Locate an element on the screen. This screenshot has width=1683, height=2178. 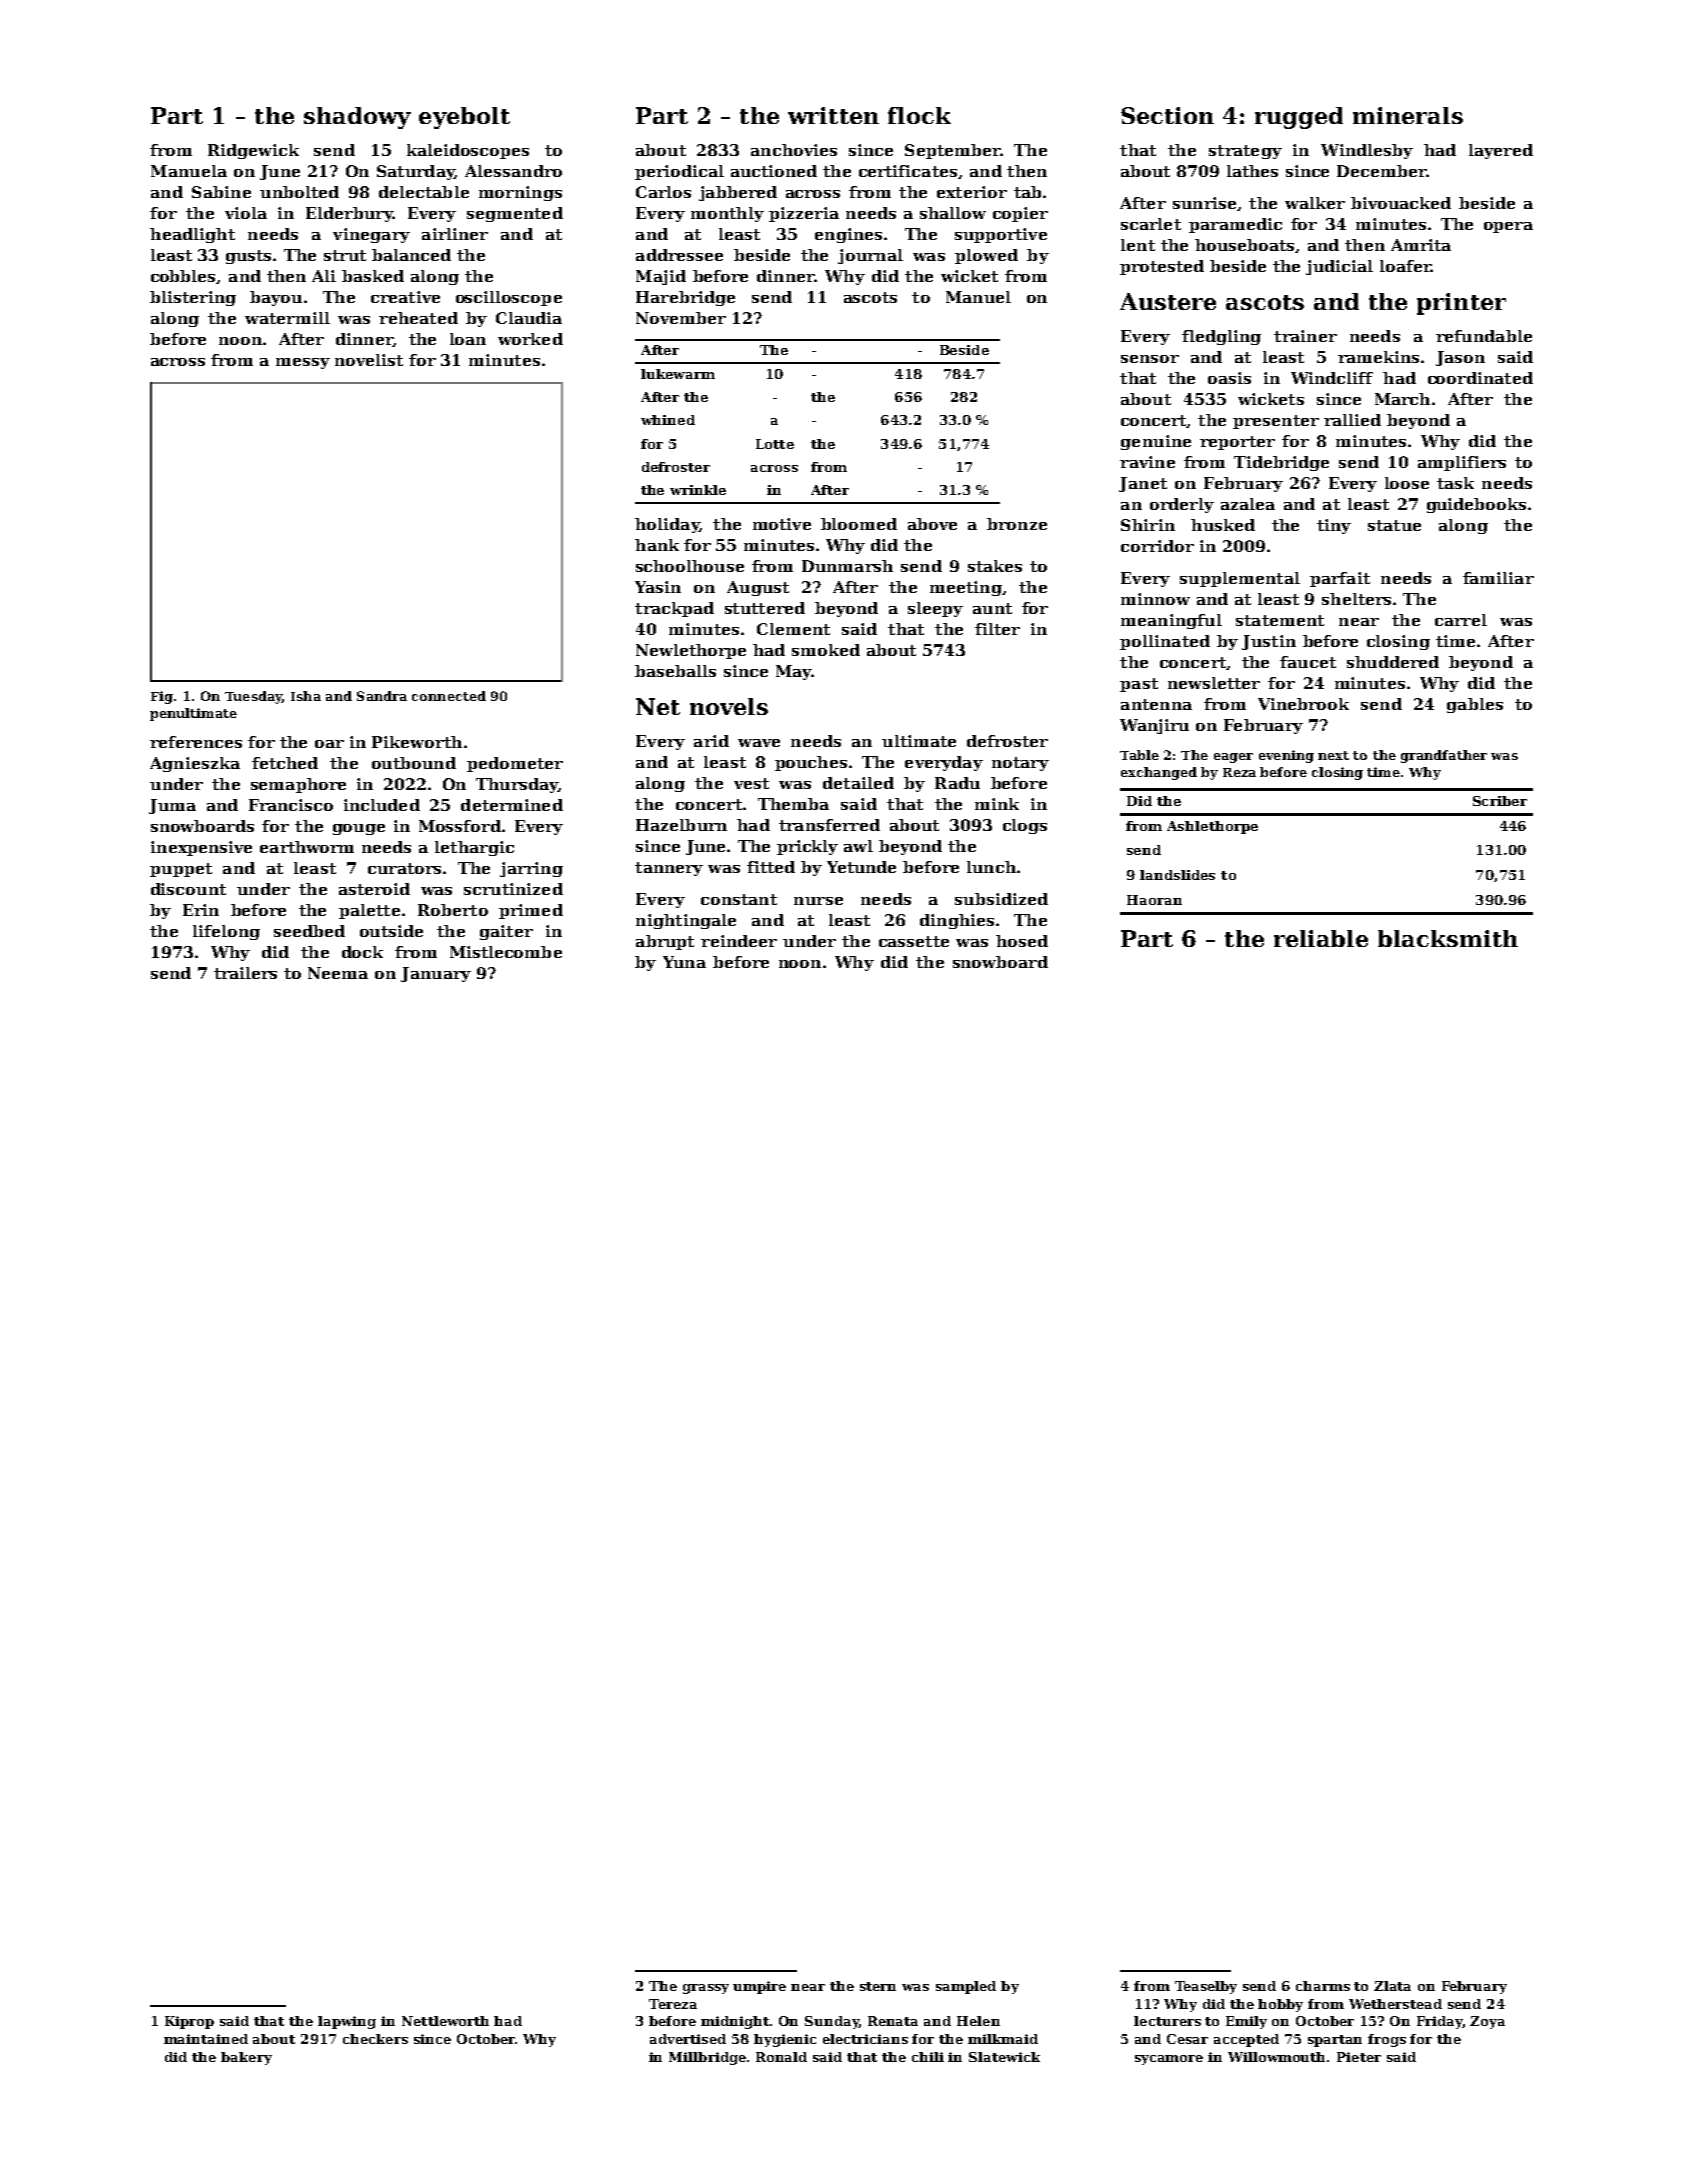
written is located at coordinates (833, 115).
